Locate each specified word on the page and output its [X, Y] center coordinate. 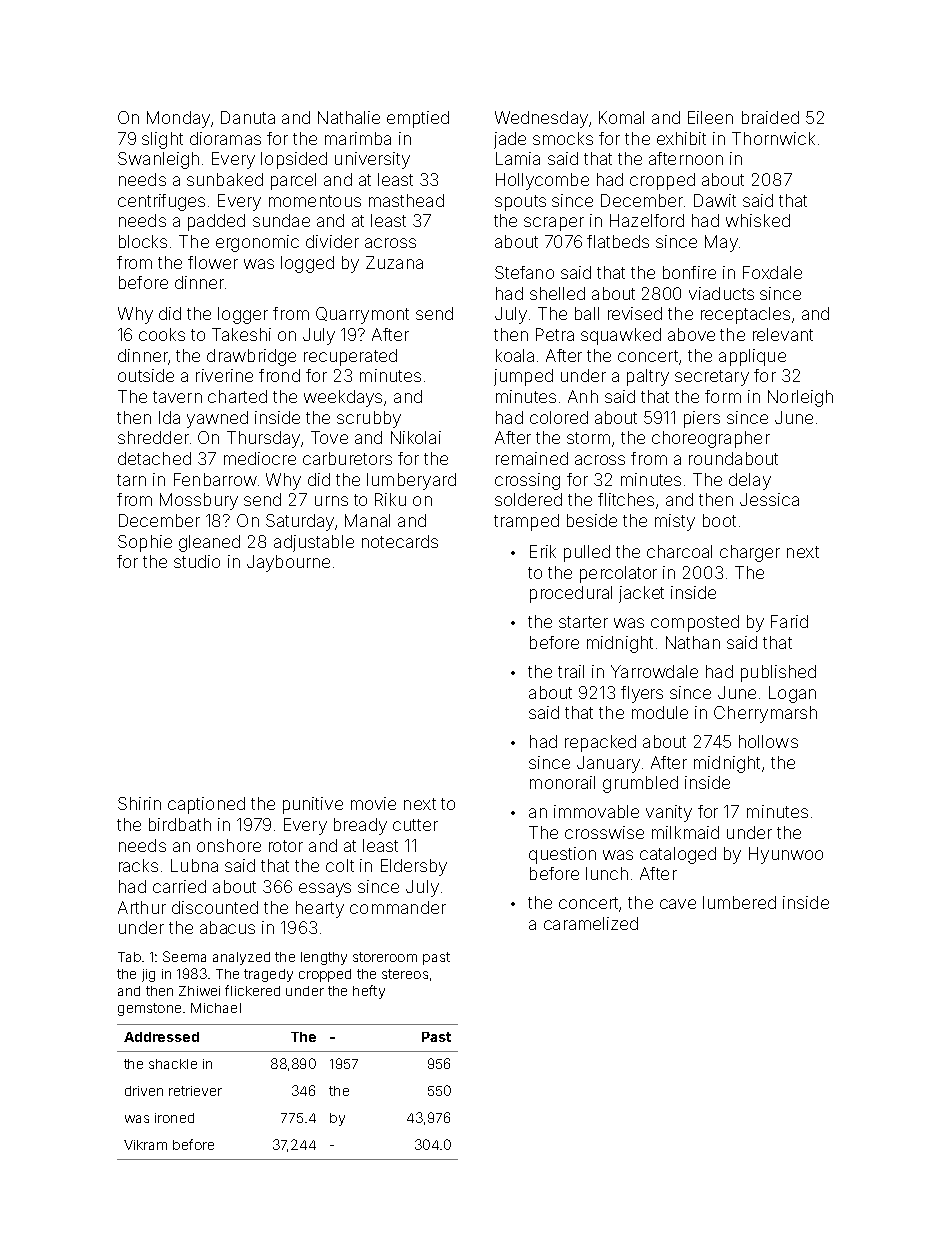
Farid [789, 621]
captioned [206, 805]
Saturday [300, 522]
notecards [400, 541]
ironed [174, 1118]
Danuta [248, 117]
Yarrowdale [654, 671]
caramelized [591, 923]
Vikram [145, 1145]
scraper [554, 224]
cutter [415, 825]
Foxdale [772, 272]
